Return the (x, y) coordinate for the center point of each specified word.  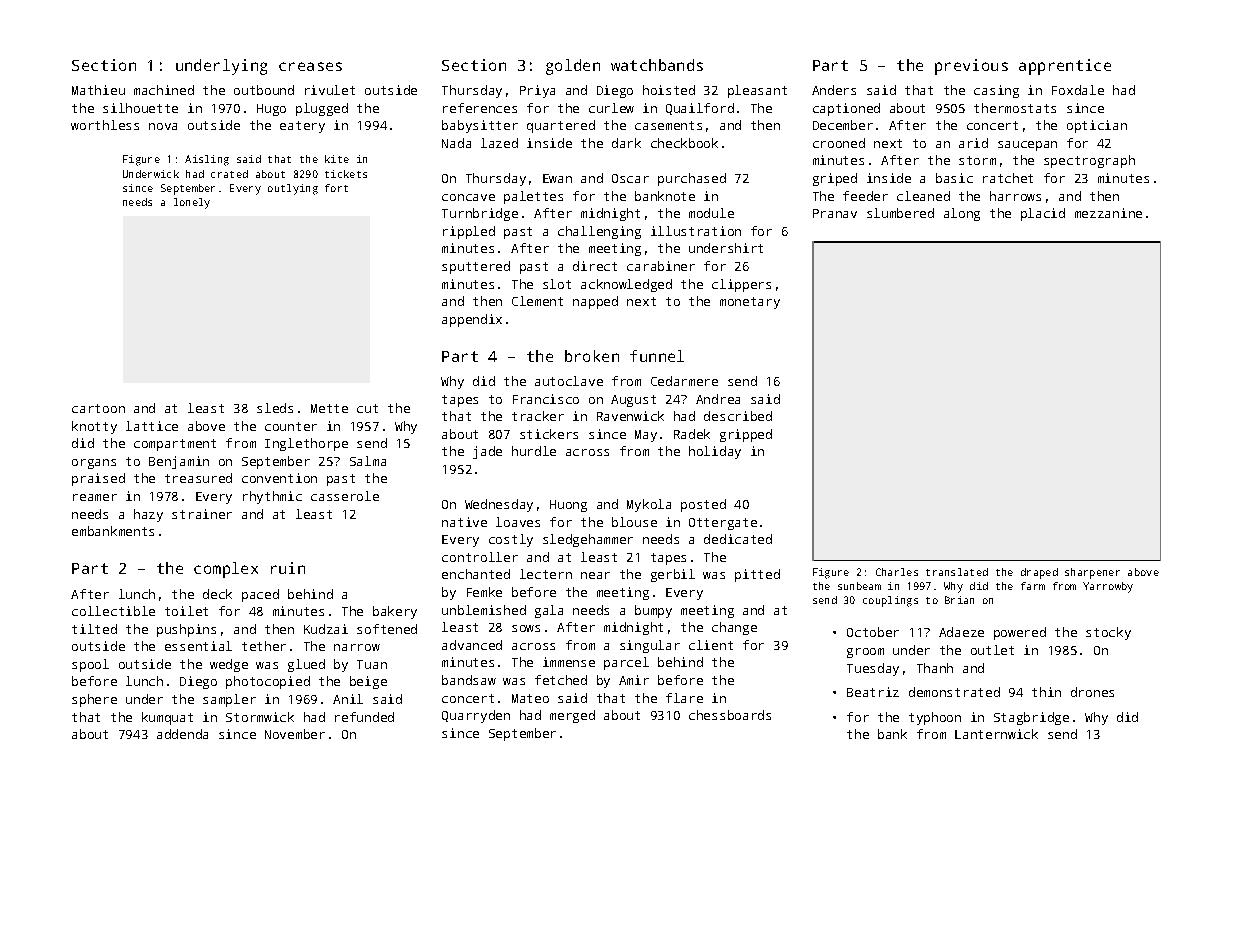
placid (1043, 214)
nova (163, 126)
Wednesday (499, 505)
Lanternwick (996, 734)
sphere (94, 700)
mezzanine (1108, 213)
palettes (533, 197)
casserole (345, 496)
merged (572, 716)
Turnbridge (480, 214)
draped (1039, 573)
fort (336, 188)
